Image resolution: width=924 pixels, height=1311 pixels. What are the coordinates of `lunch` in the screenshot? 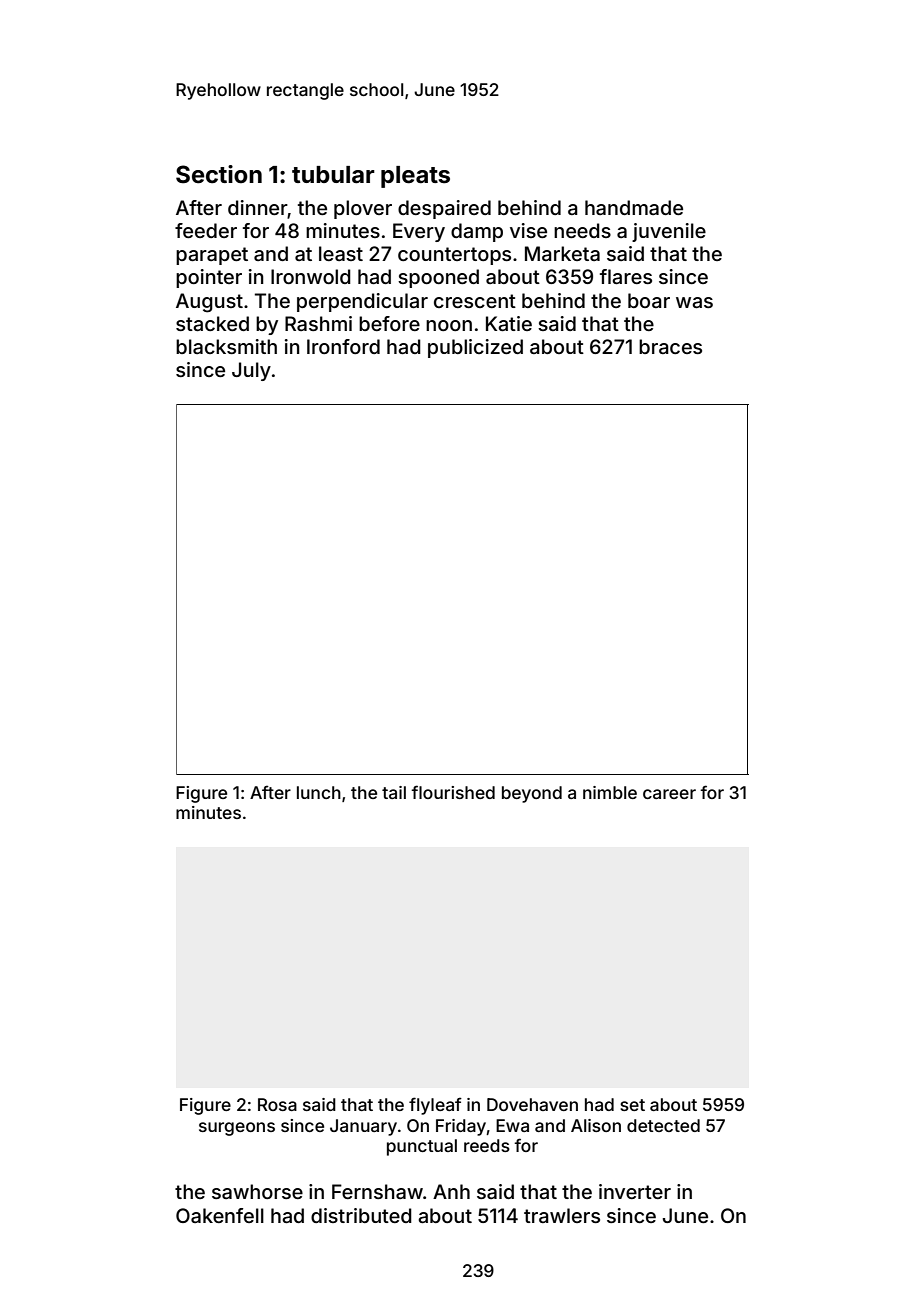 It's located at (319, 792).
